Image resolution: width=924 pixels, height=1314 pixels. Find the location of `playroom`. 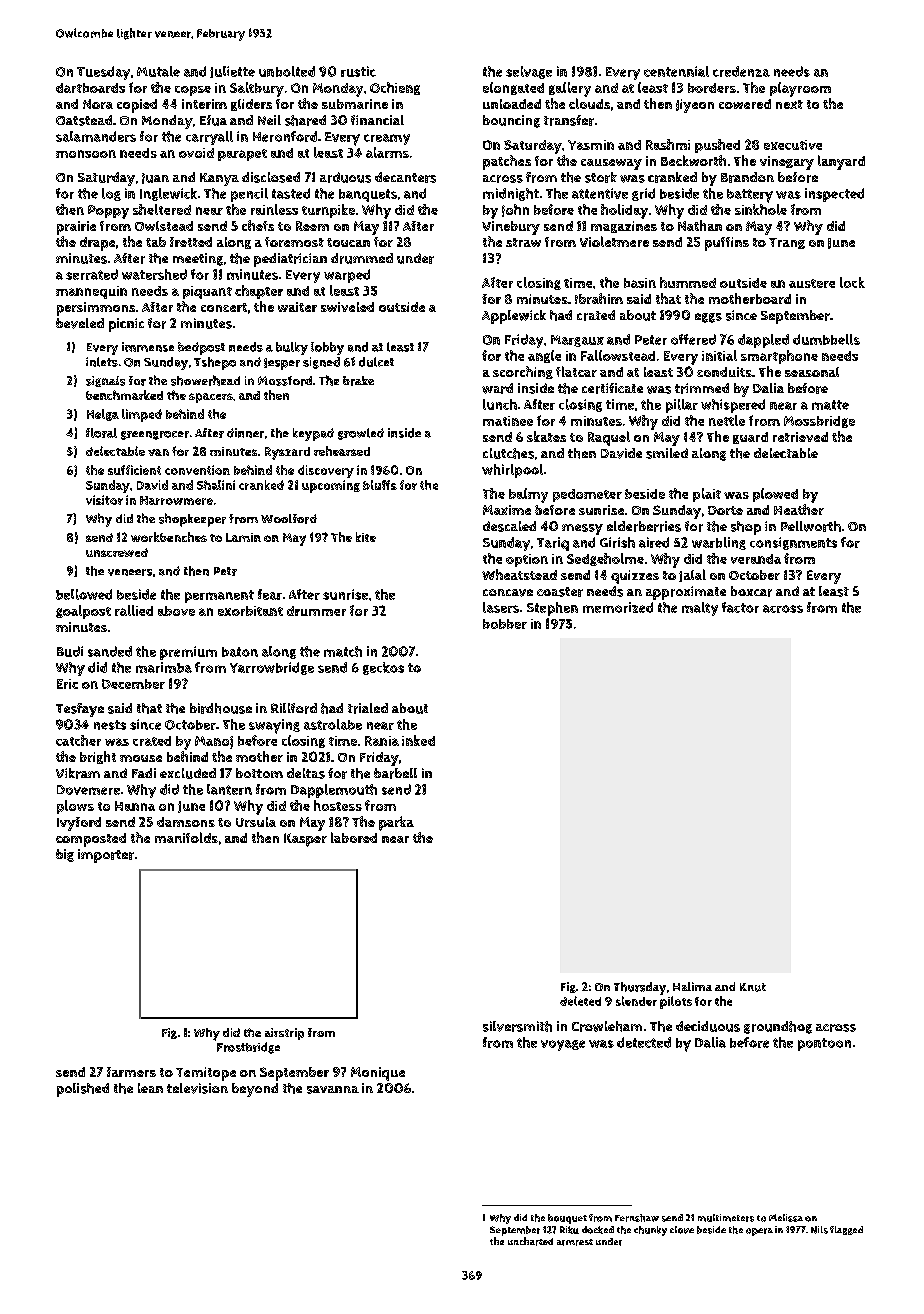

playroom is located at coordinates (800, 89).
